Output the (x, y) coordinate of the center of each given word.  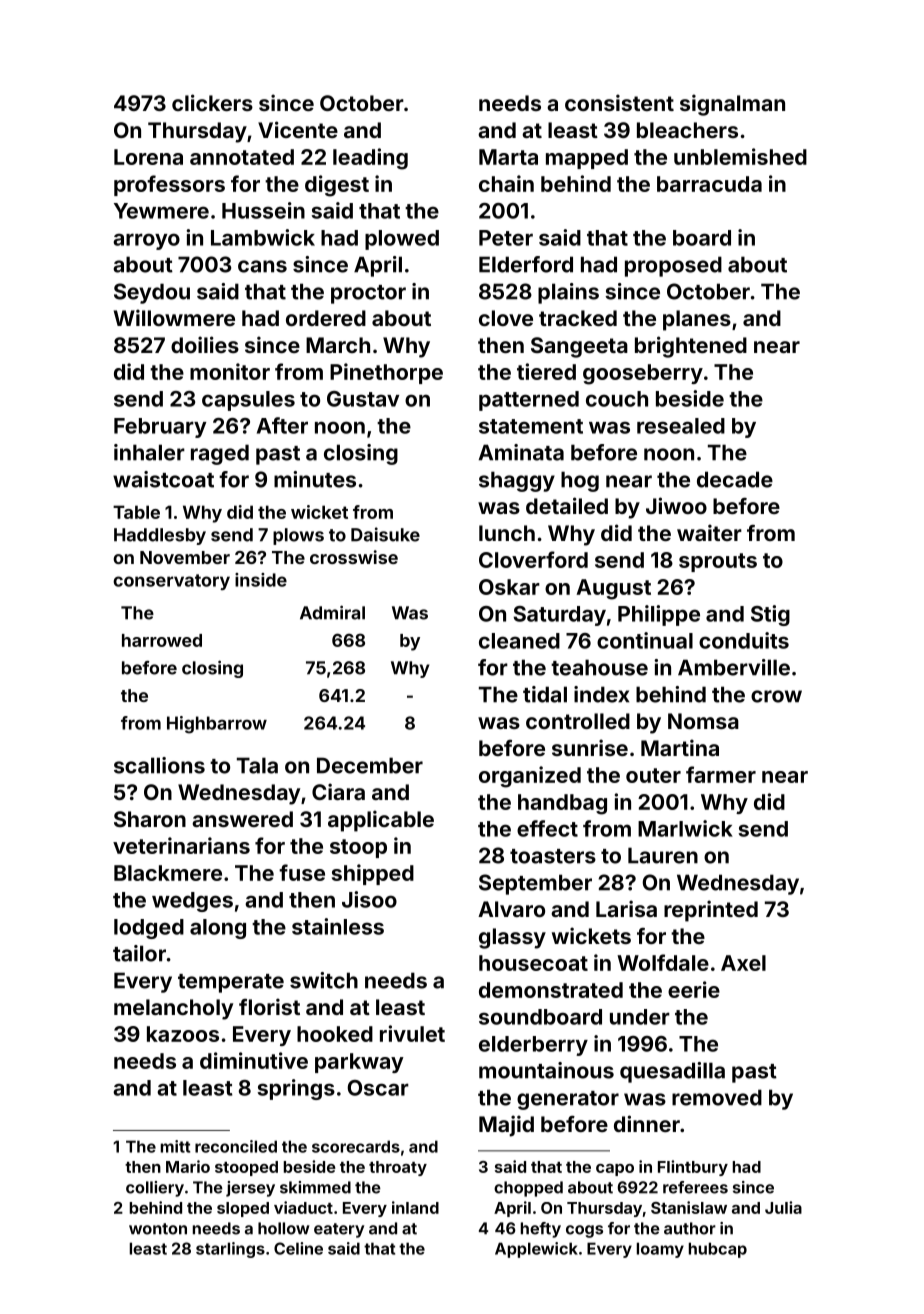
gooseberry (643, 374)
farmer (721, 774)
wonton (158, 1229)
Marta (508, 157)
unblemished (740, 156)
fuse (302, 872)
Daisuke (385, 534)
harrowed (162, 640)
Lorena (148, 157)
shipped (373, 874)
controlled (578, 721)
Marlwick (685, 828)
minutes (315, 479)
